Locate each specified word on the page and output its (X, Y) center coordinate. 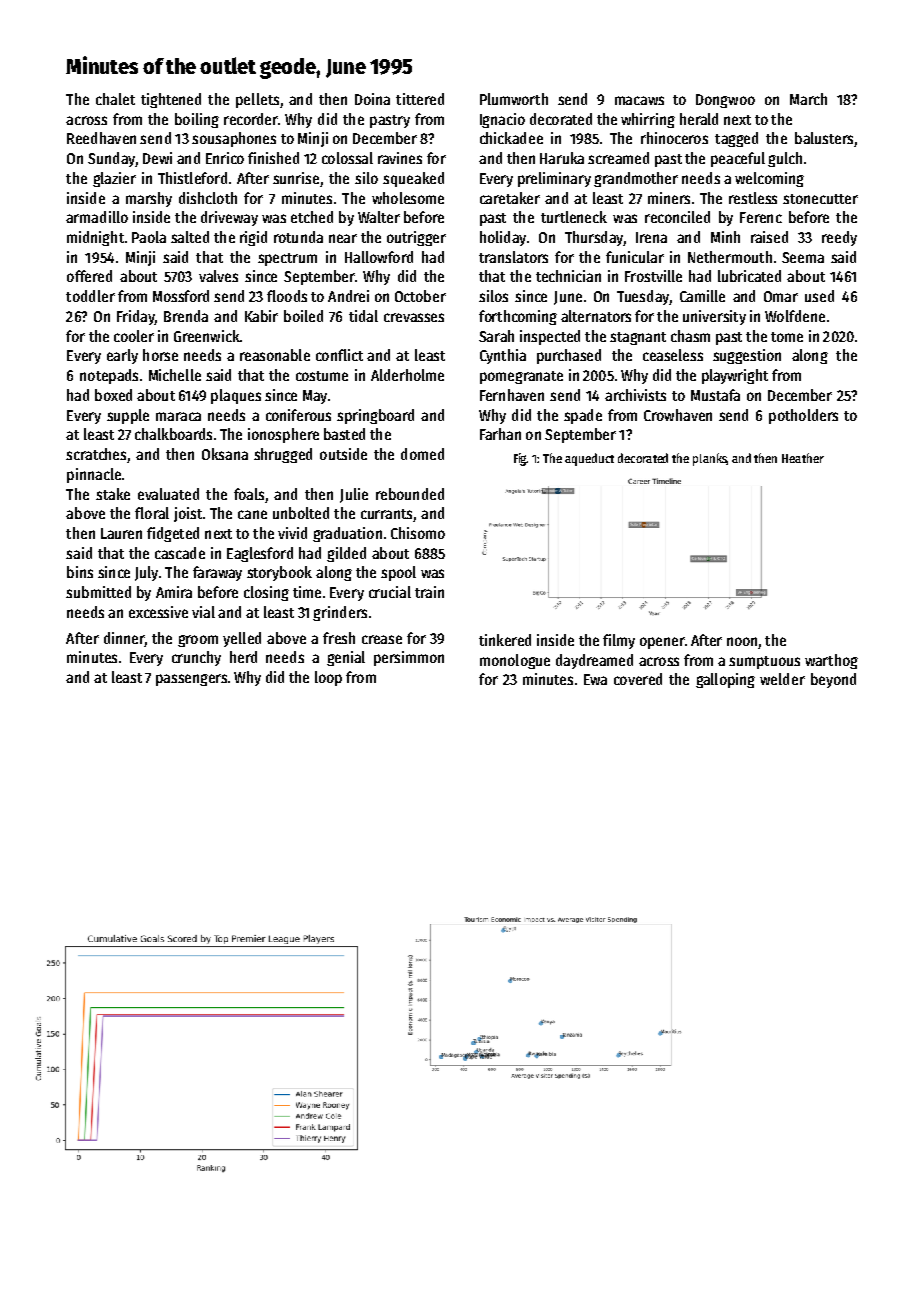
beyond (833, 680)
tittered (420, 99)
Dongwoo (725, 101)
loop (328, 678)
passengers (191, 680)
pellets (257, 100)
